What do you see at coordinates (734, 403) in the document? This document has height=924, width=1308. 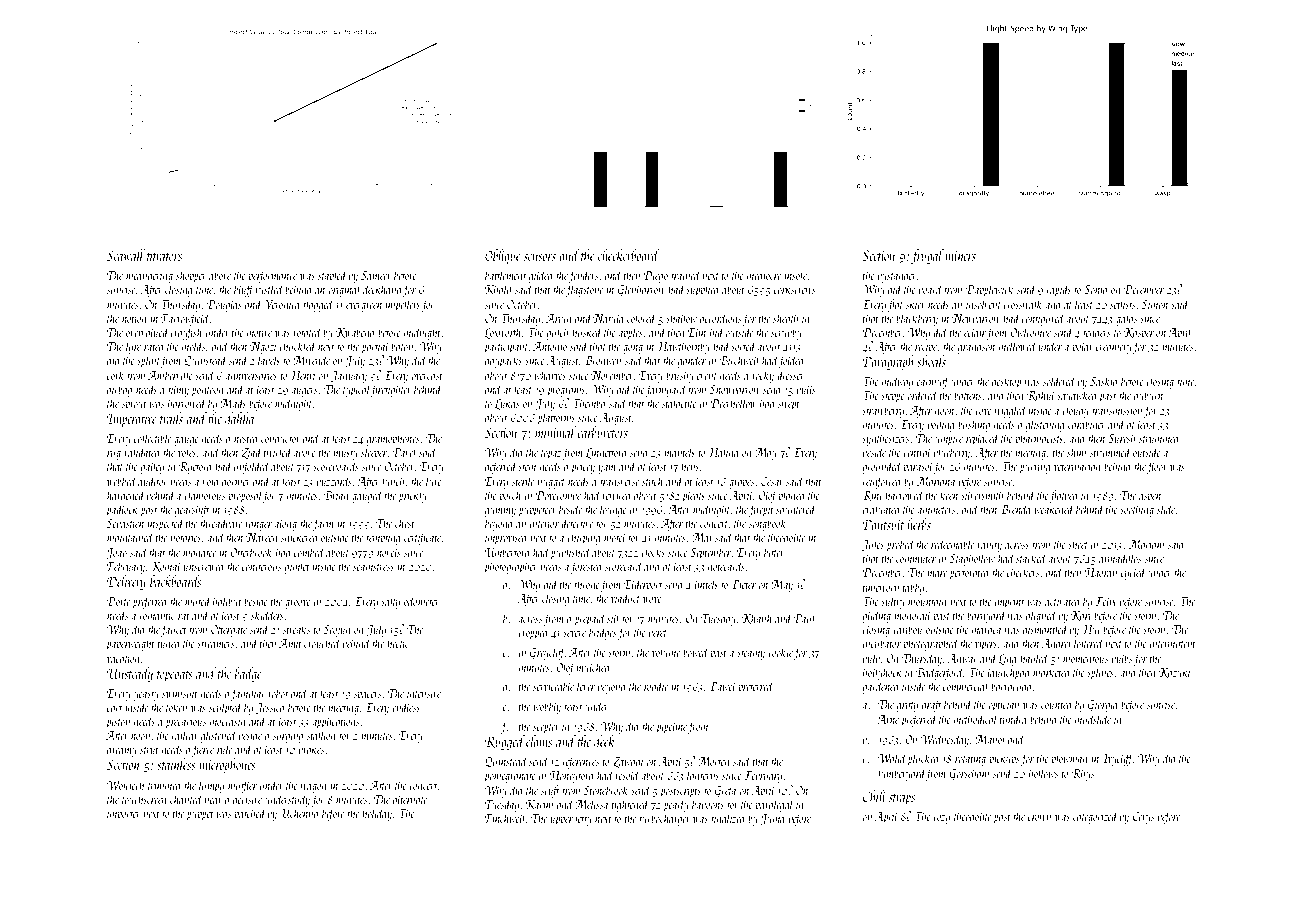 I see `Deerhollow` at bounding box center [734, 403].
